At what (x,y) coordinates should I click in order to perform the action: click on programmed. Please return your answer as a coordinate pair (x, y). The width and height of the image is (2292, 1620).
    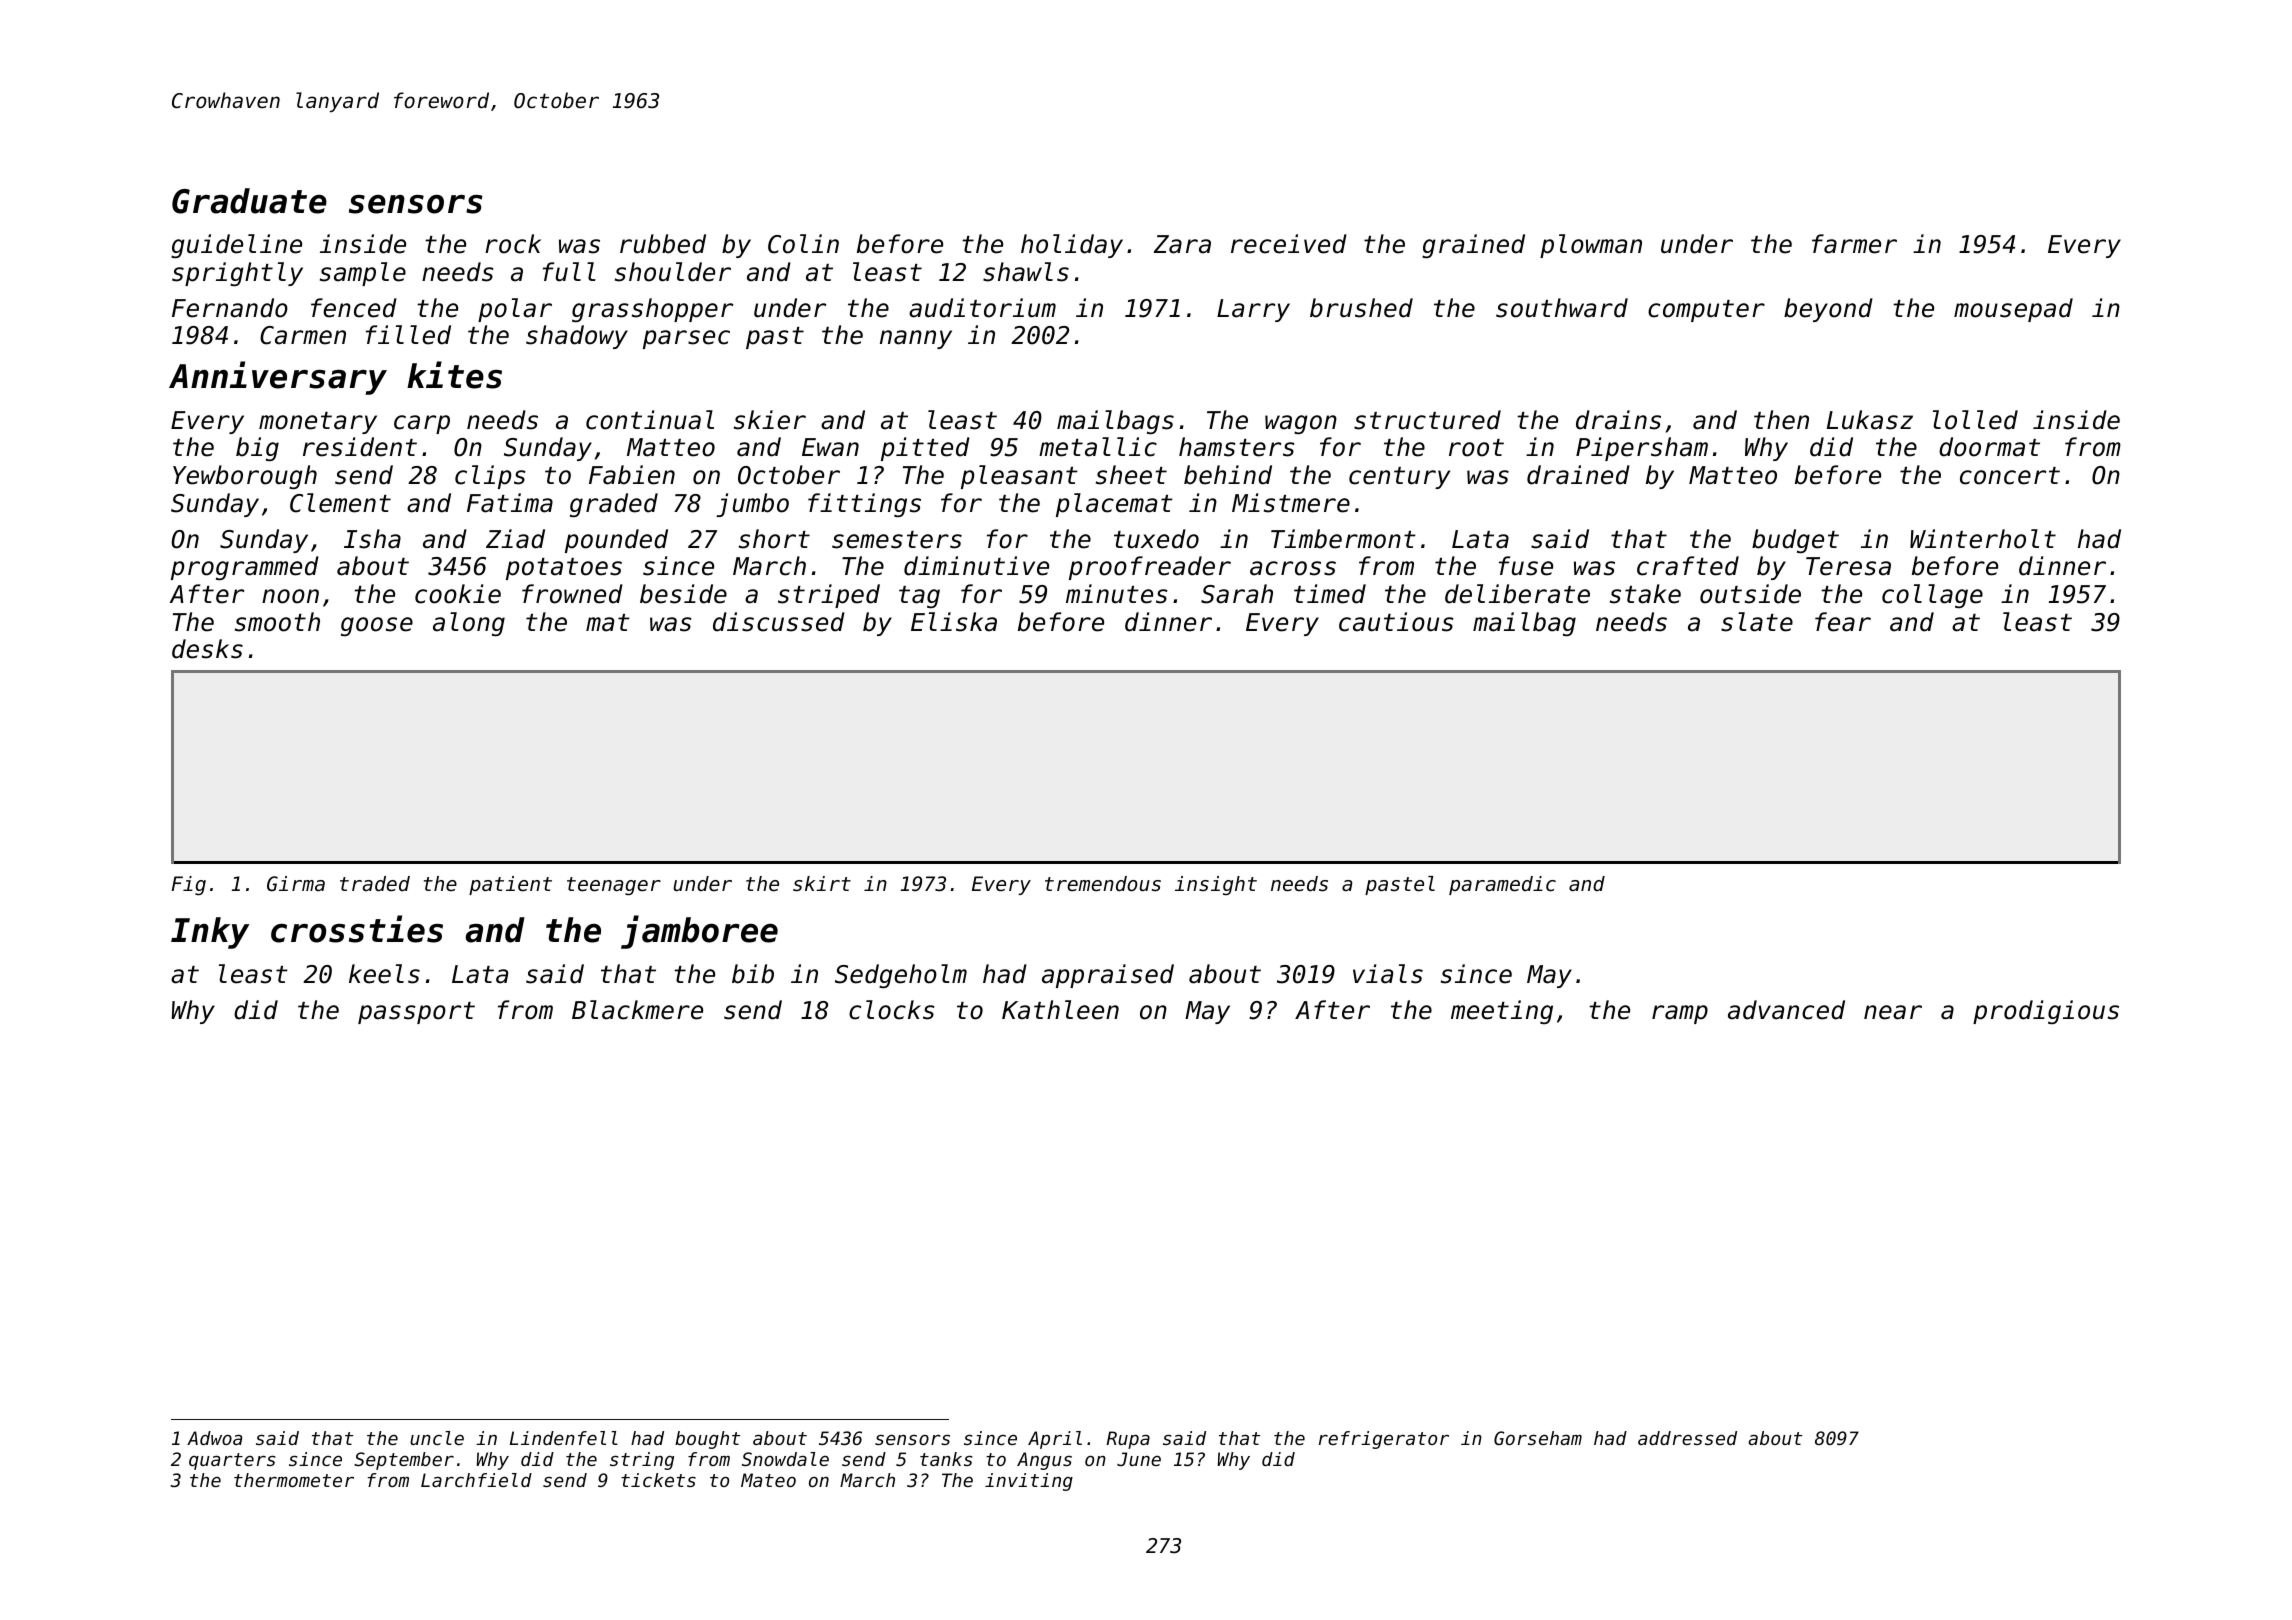
    Looking at the image, I should click on (245, 568).
